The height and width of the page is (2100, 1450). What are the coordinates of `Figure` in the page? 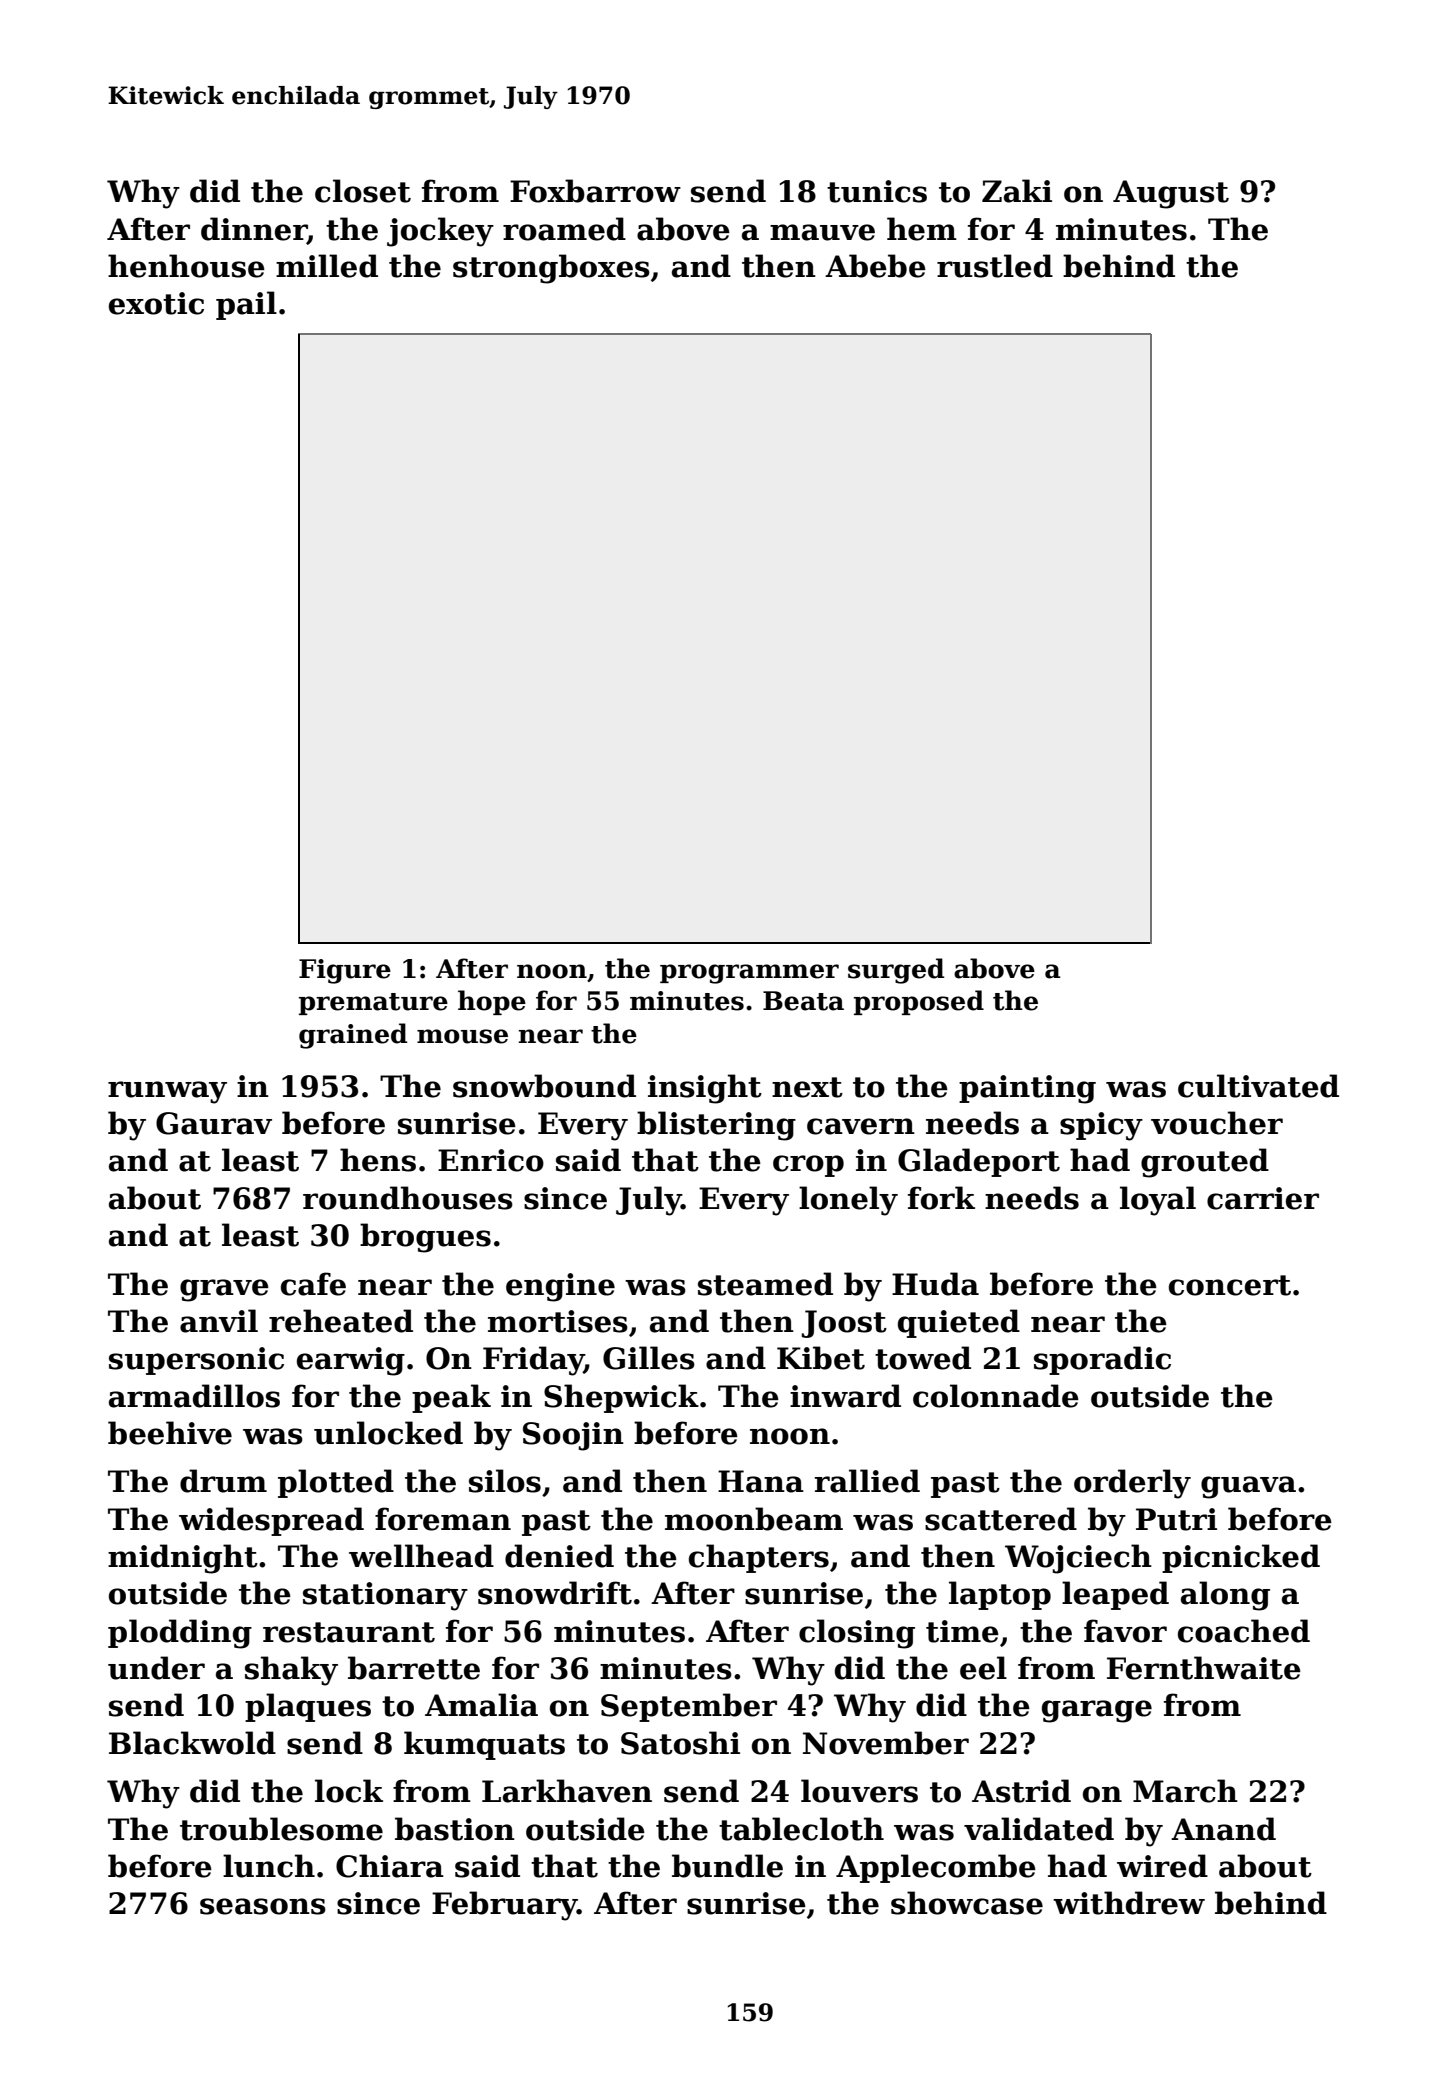 It's located at (345, 971).
